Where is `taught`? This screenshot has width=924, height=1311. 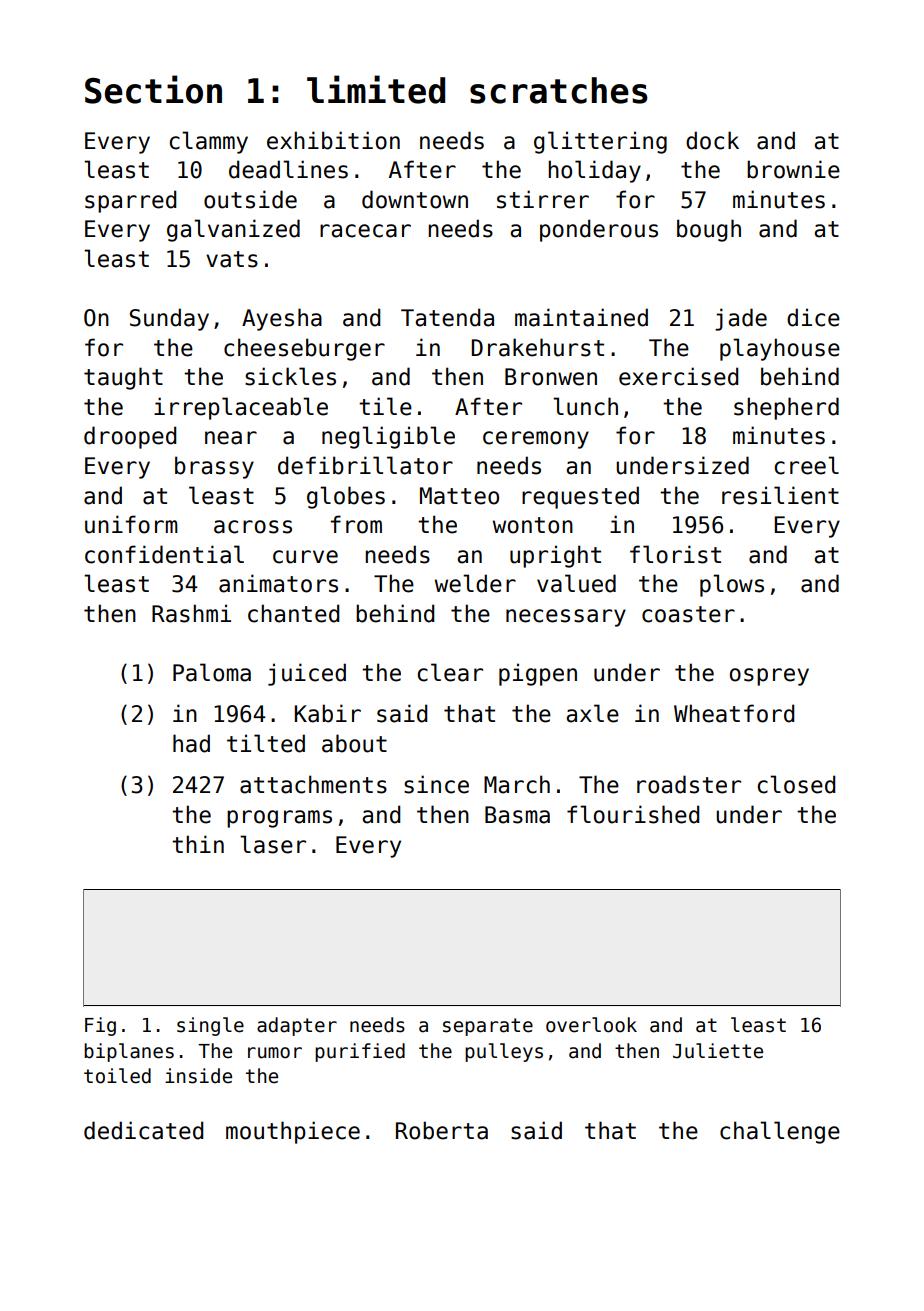 taught is located at coordinates (123, 378).
